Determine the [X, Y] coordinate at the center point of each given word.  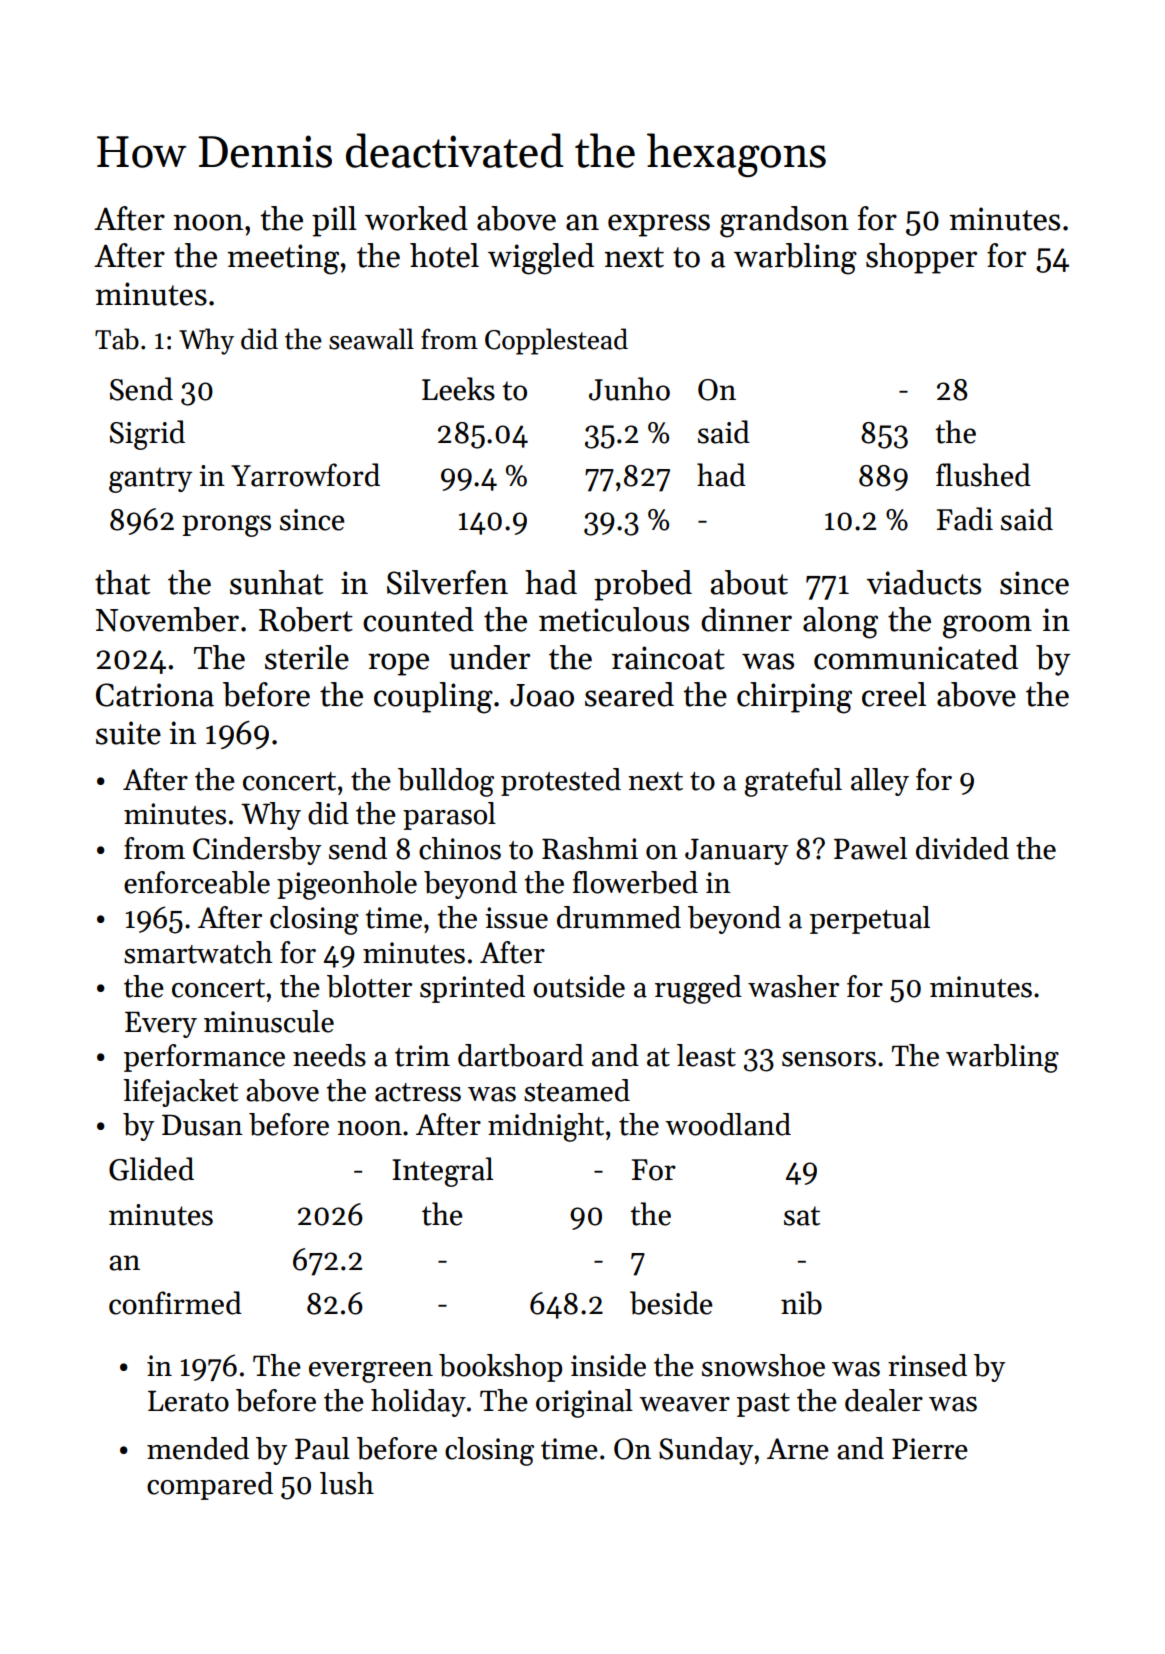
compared [210, 1486]
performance [204, 1058]
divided [962, 848]
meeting [283, 259]
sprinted [472, 989]
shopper [921, 258]
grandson [784, 222]
